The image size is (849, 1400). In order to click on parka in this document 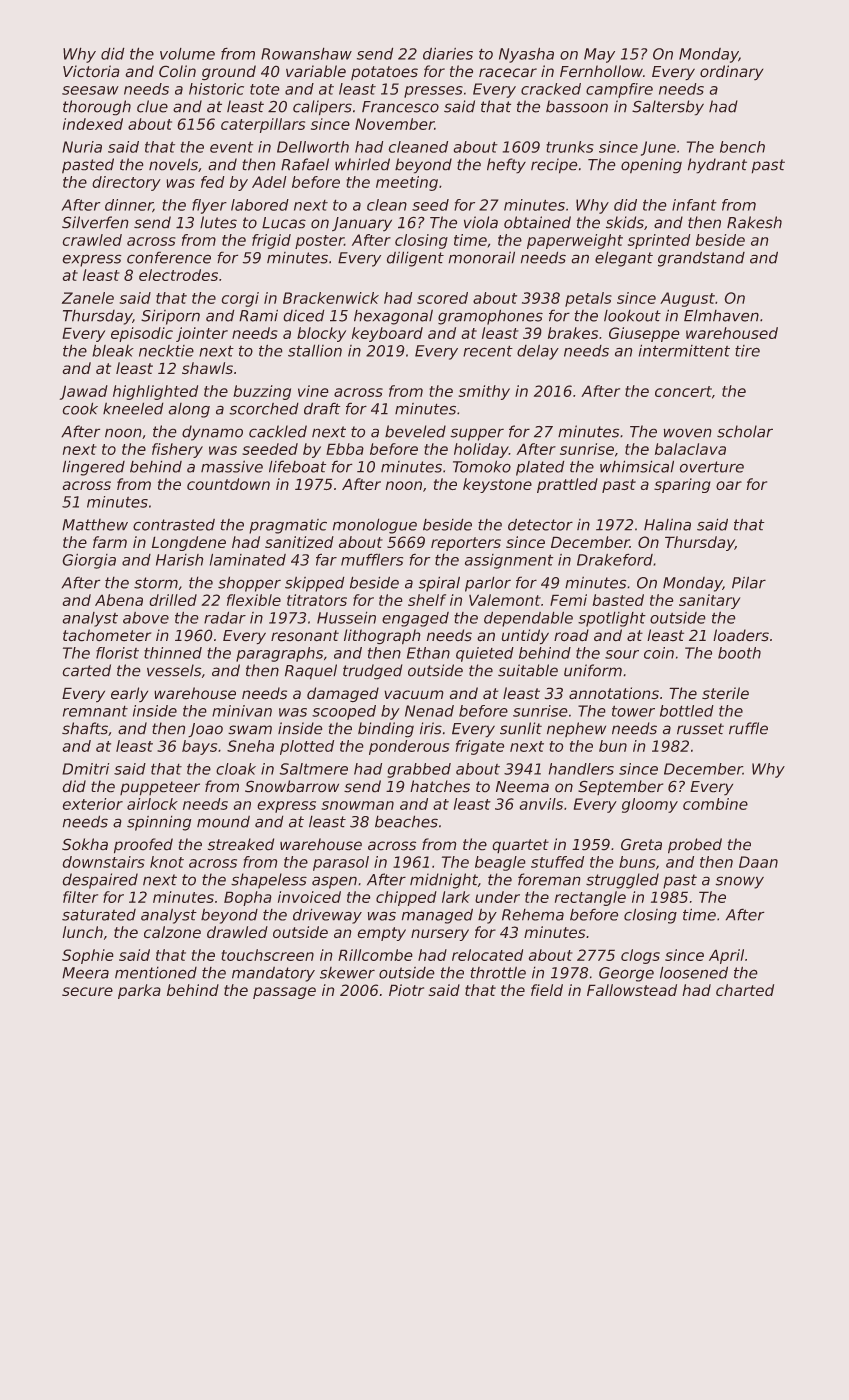, I will do `click(139, 991)`.
